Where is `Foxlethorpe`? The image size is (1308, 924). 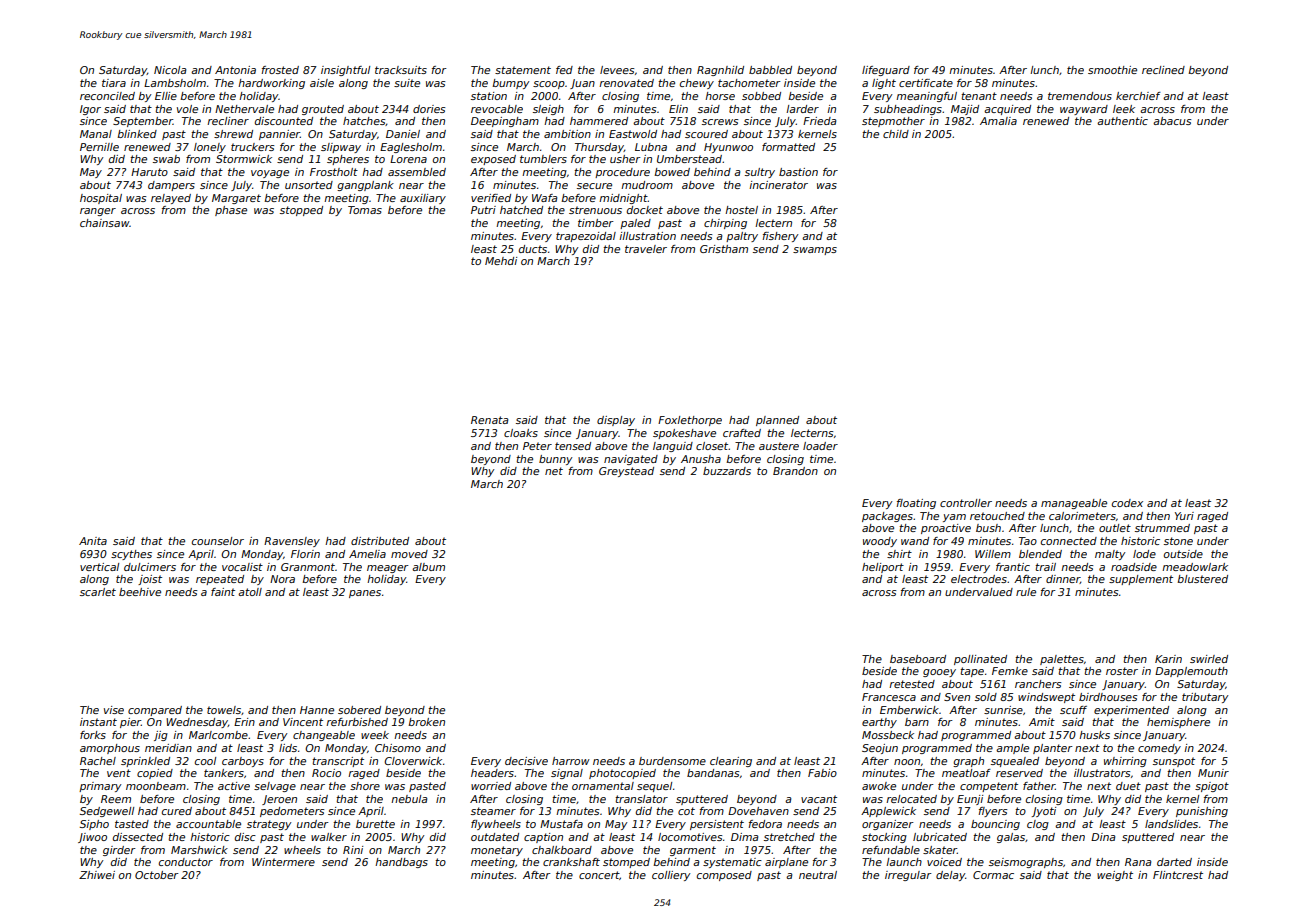
Foxlethorpe is located at coordinates (690, 421).
